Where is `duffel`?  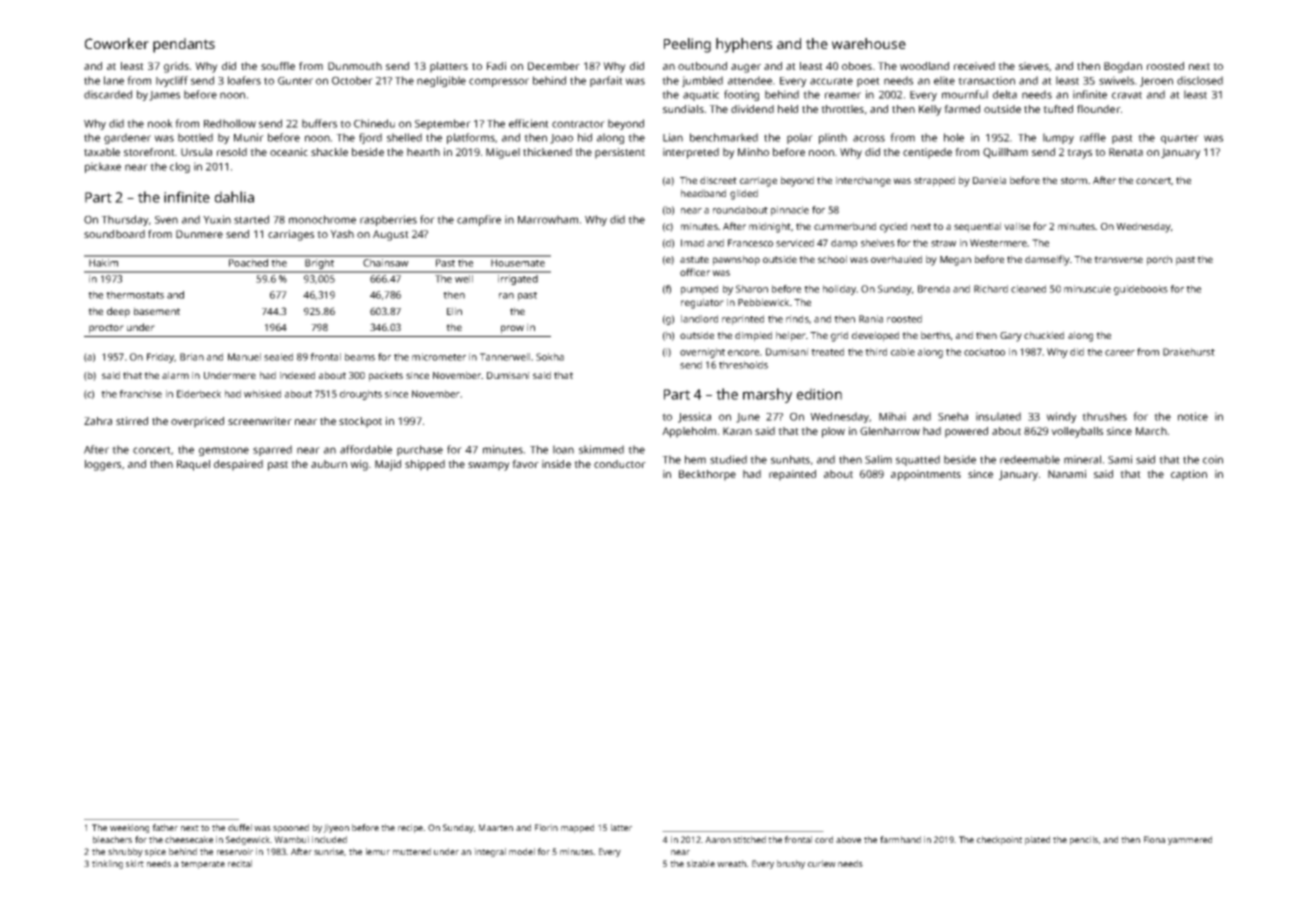
duffel is located at coordinates (240, 827).
